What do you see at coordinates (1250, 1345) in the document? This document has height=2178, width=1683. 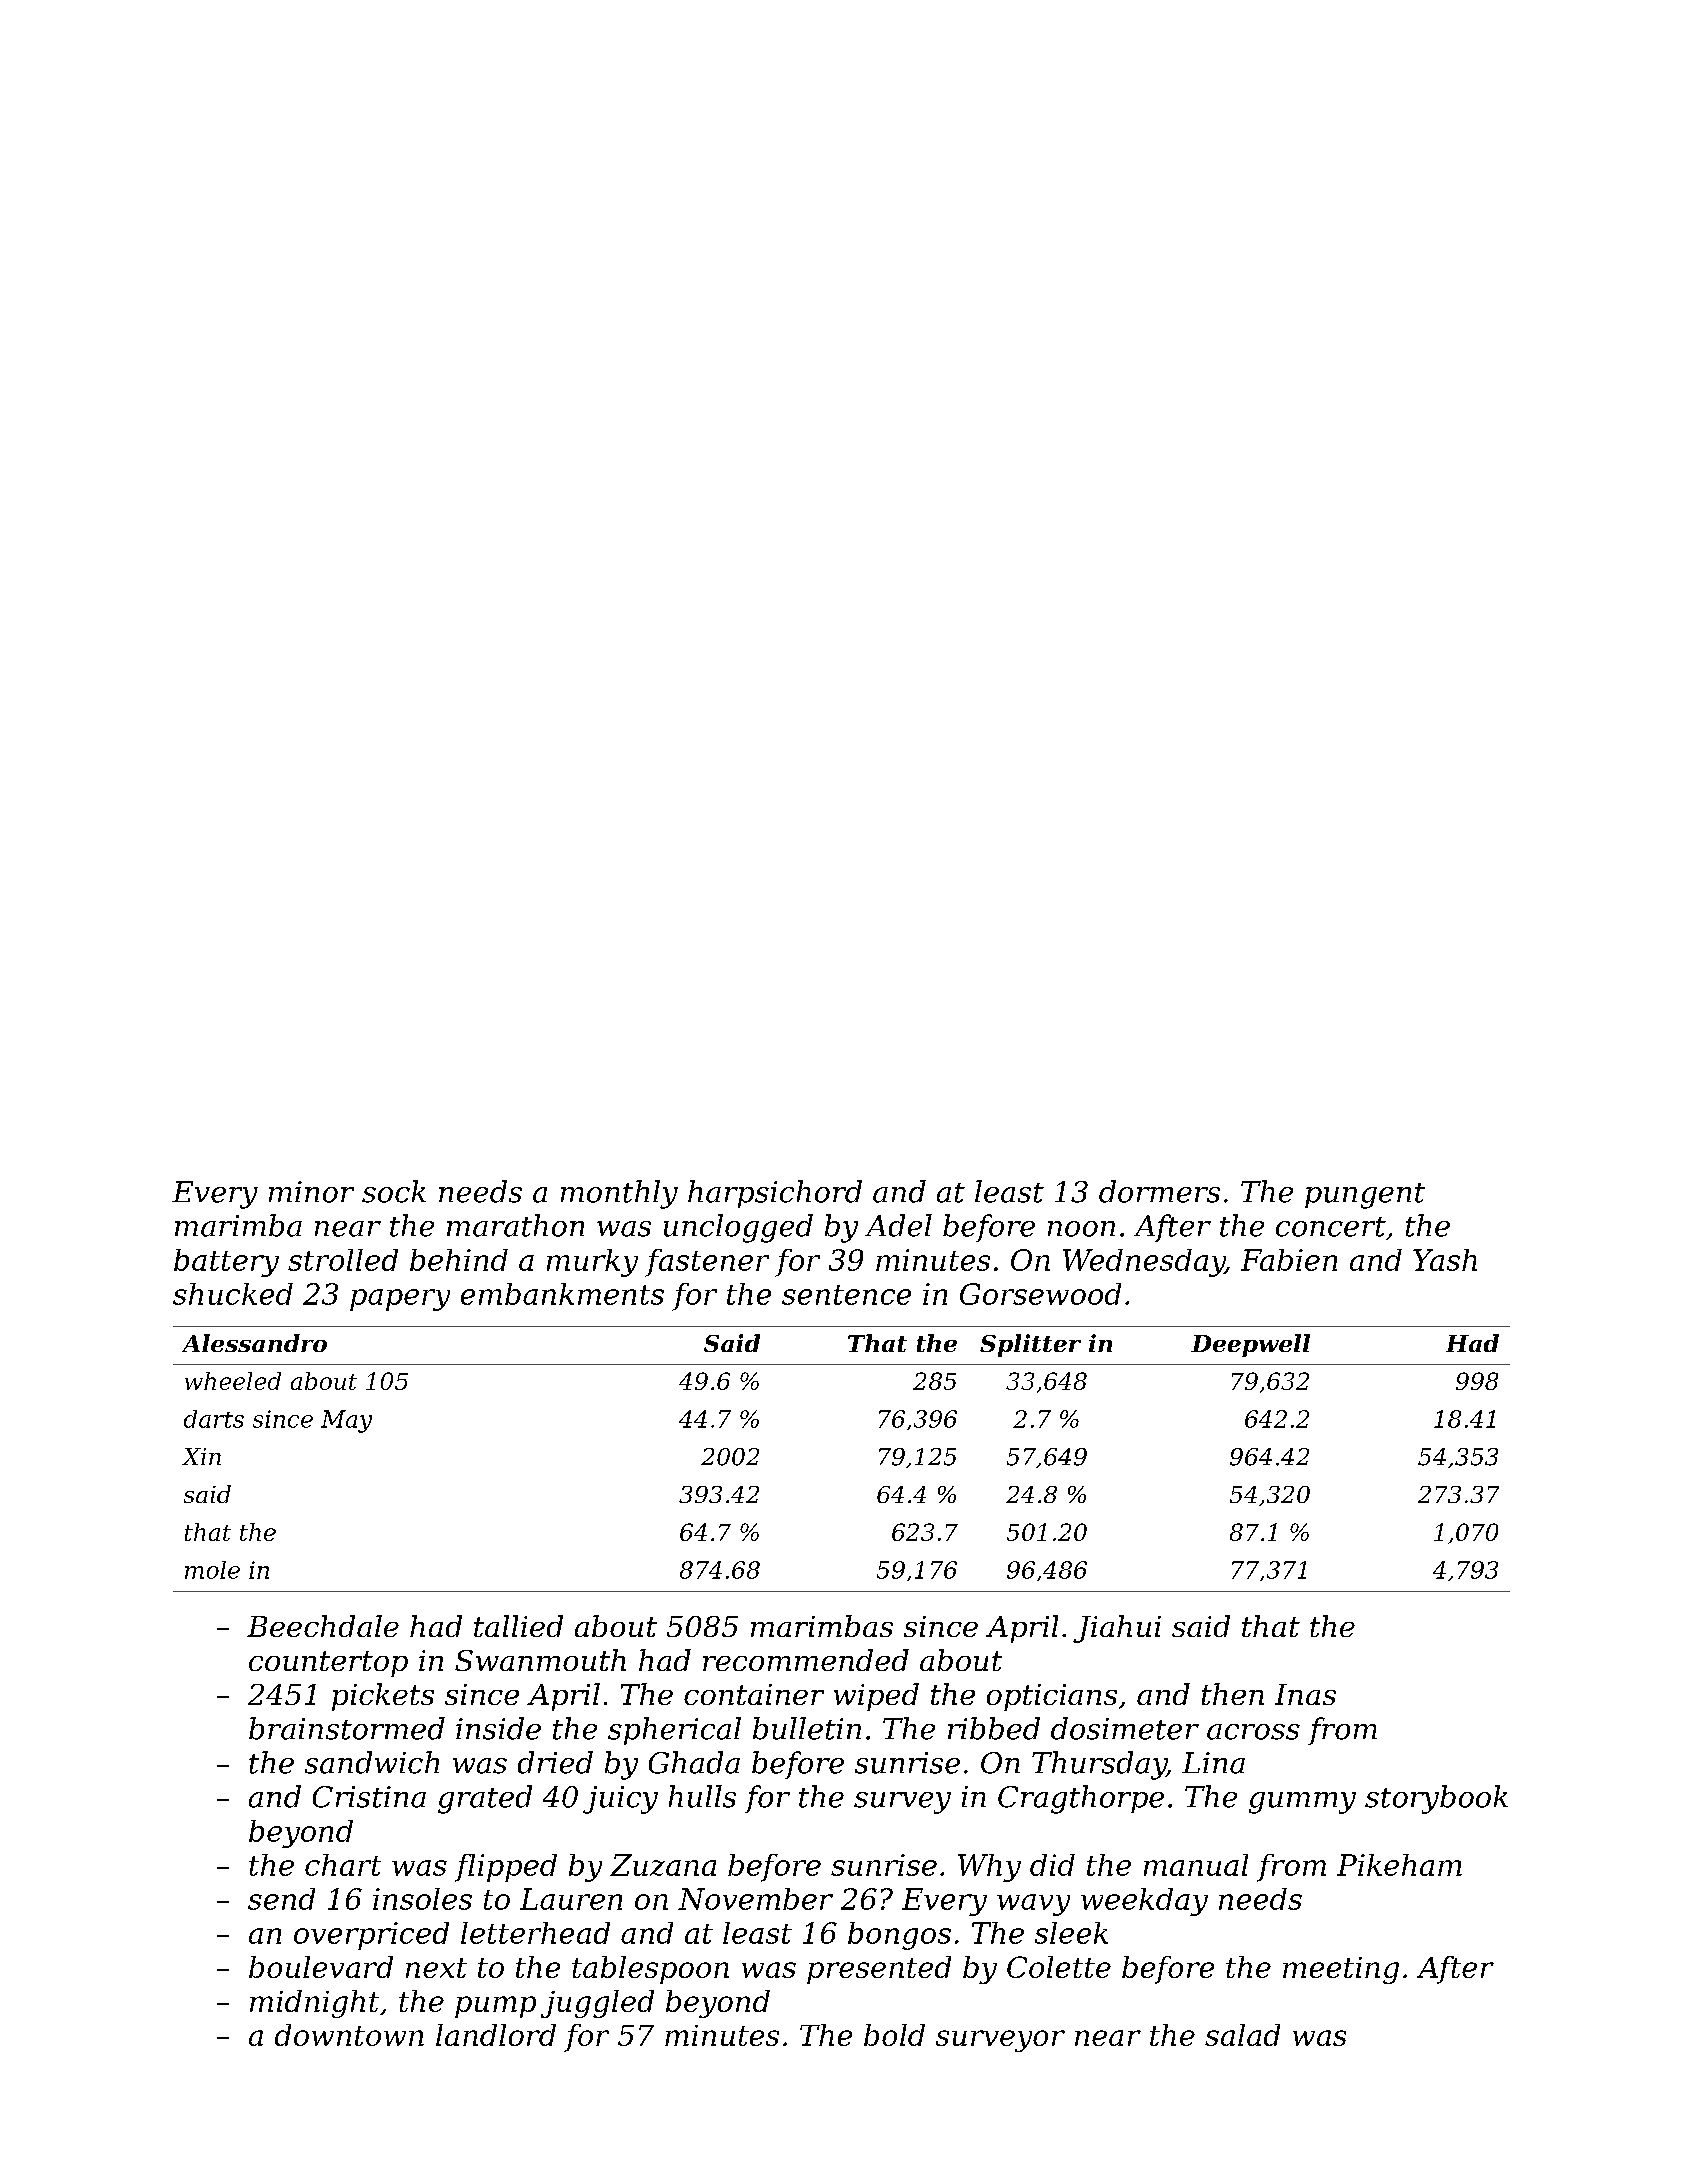 I see `Deepwell` at bounding box center [1250, 1345].
